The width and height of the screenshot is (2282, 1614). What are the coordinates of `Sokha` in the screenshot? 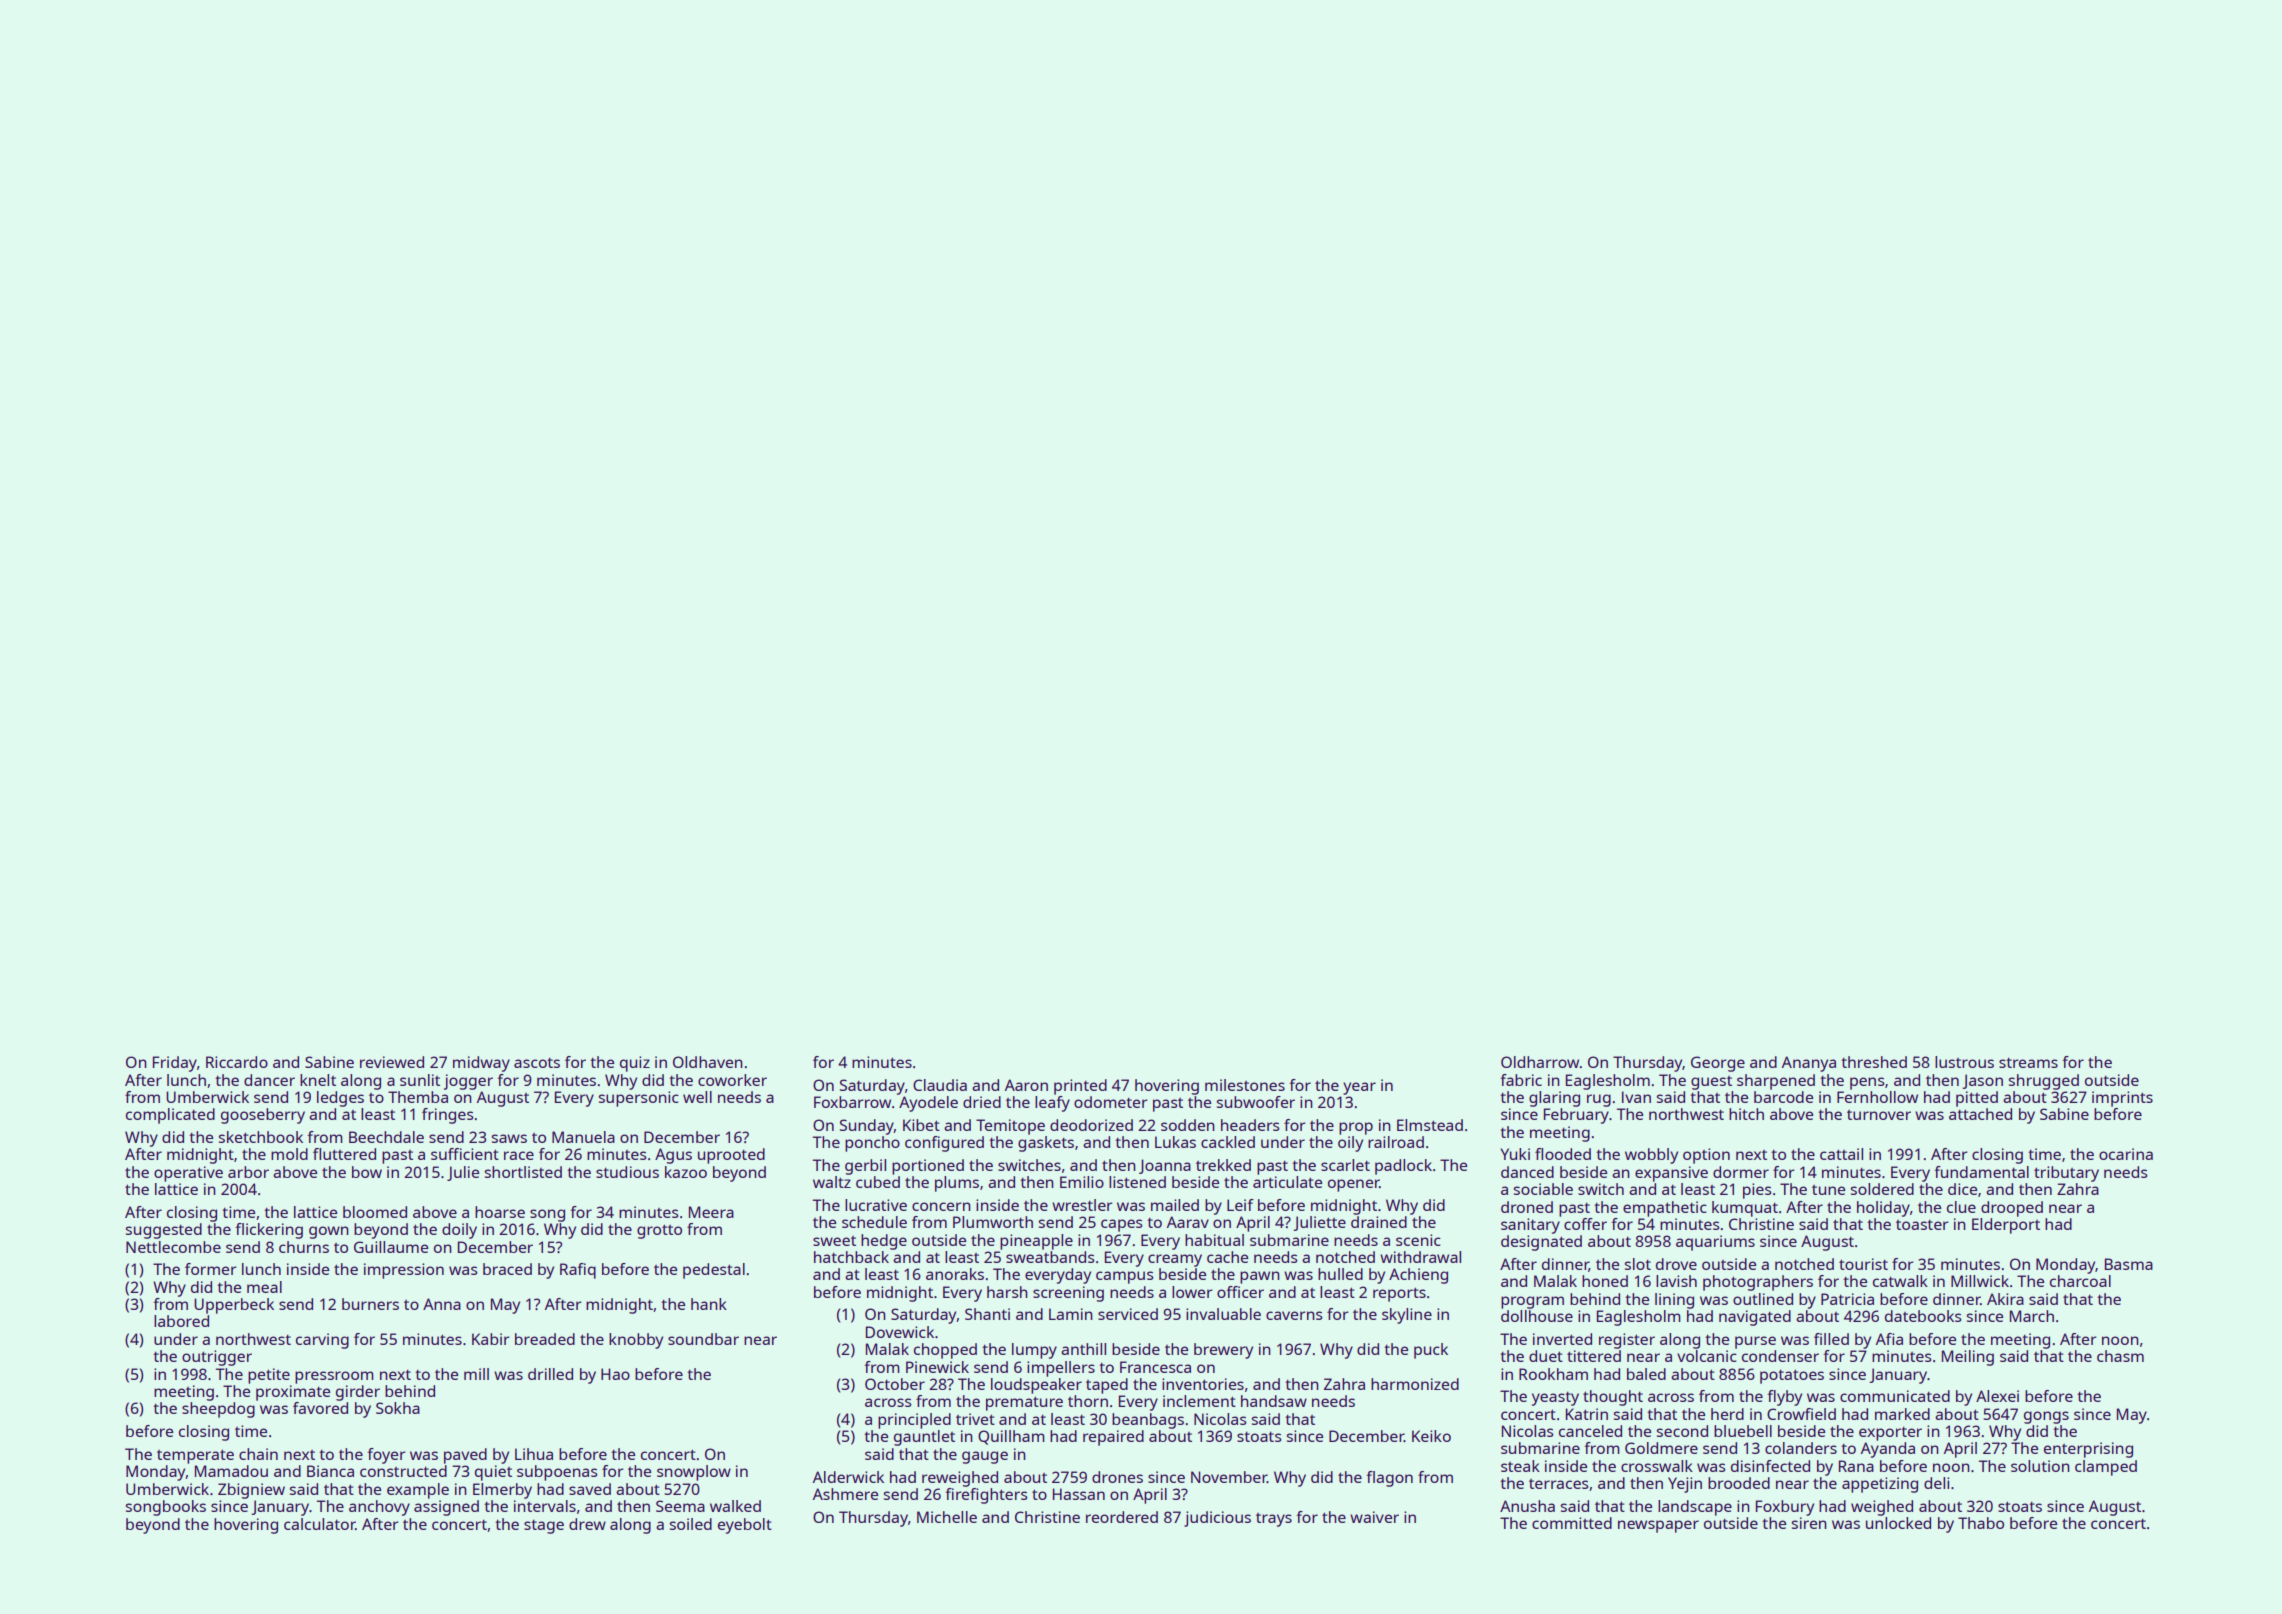 It's located at (398, 1408).
